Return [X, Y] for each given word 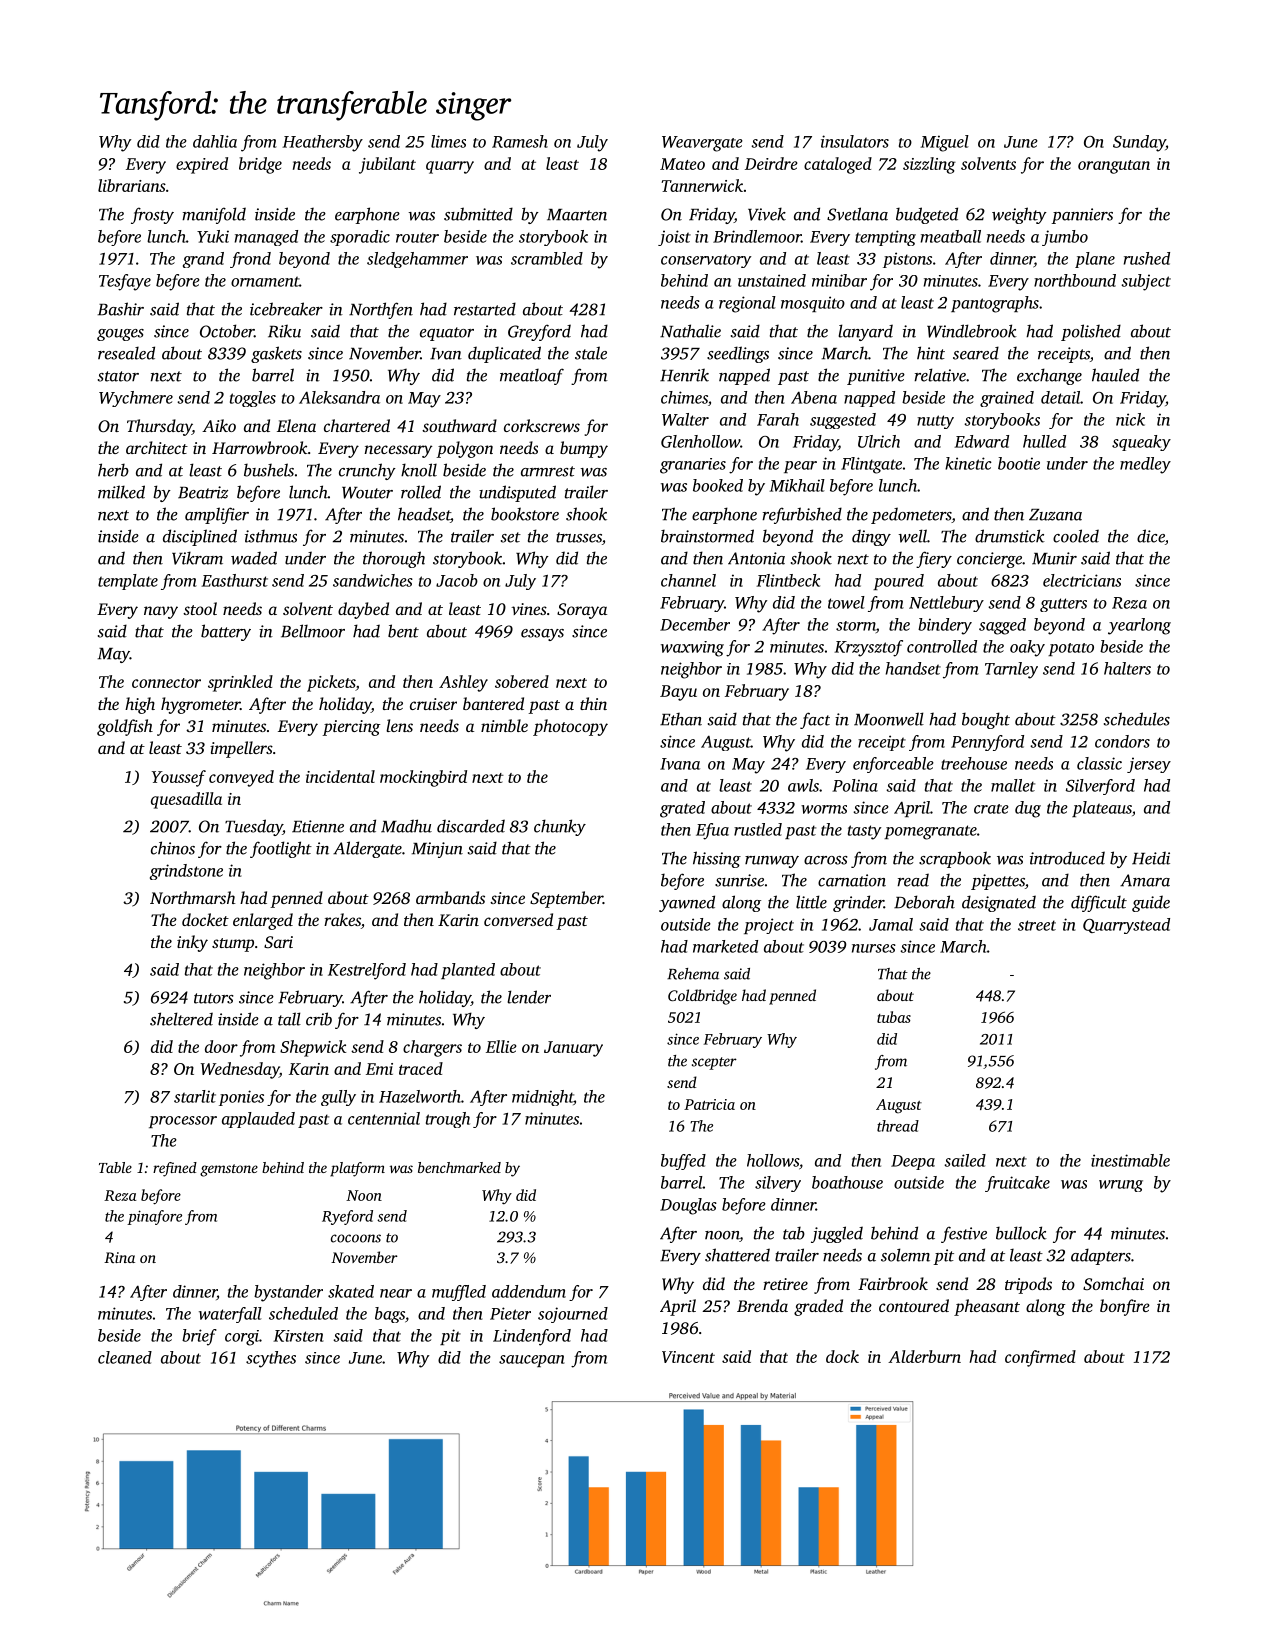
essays [542, 635]
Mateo [682, 164]
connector [166, 683]
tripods [1028, 1285]
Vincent [688, 1357]
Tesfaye [125, 282]
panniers [1082, 216]
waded [254, 558]
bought [986, 720]
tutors [214, 998]
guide [1151, 903]
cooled [1076, 536]
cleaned [125, 1357]
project [769, 926]
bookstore [525, 514]
